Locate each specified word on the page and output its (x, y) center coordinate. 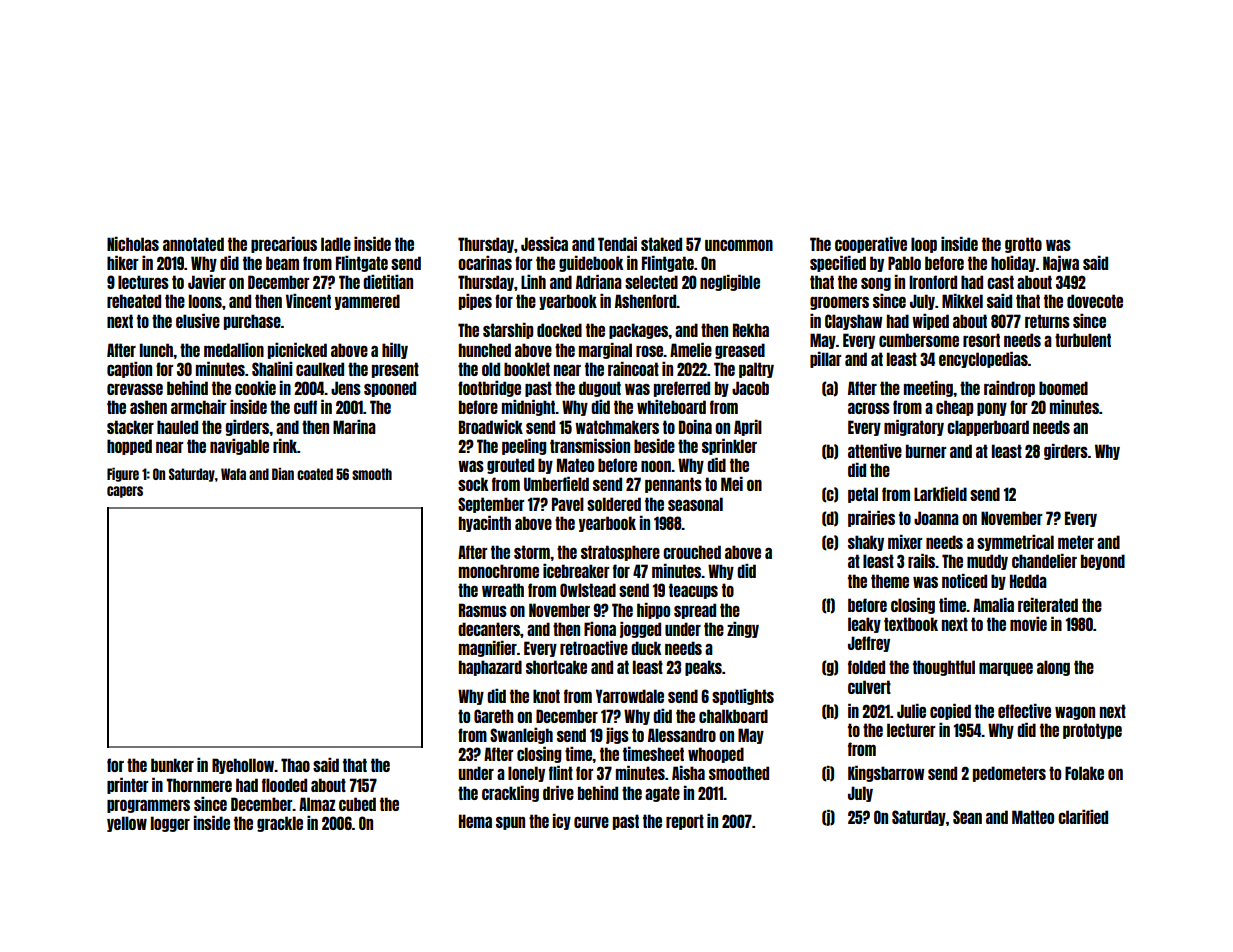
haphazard (490, 668)
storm (532, 552)
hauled (177, 427)
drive (558, 792)
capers (125, 492)
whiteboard (671, 406)
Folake (1084, 773)
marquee (1006, 669)
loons (205, 301)
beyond (1103, 562)
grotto (1023, 245)
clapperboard (988, 428)
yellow (127, 824)
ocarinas (485, 262)
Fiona (600, 628)
